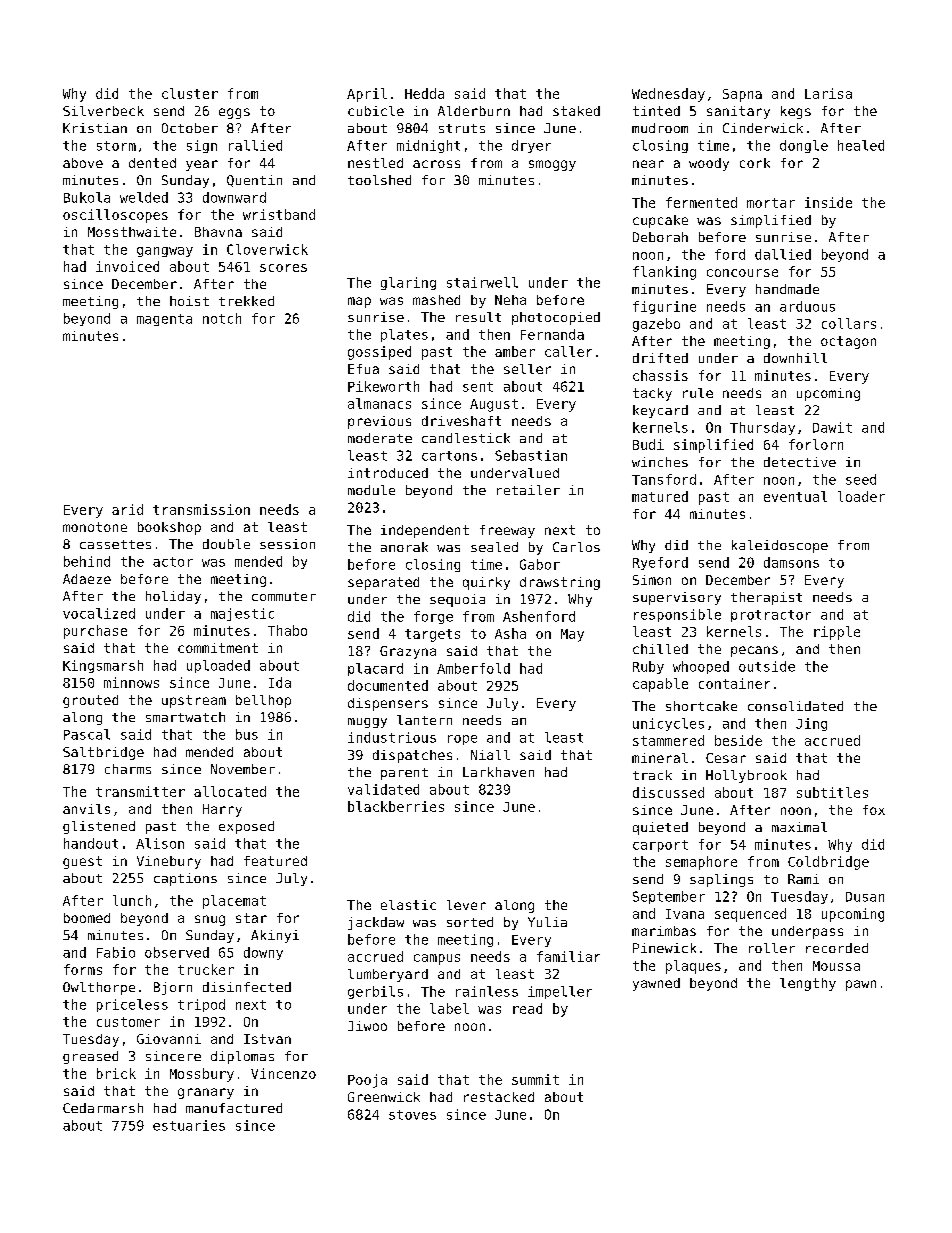 Image resolution: width=952 pixels, height=1233 pixels. Describe the element at coordinates (837, 948) in the page. I see `recorded` at that location.
